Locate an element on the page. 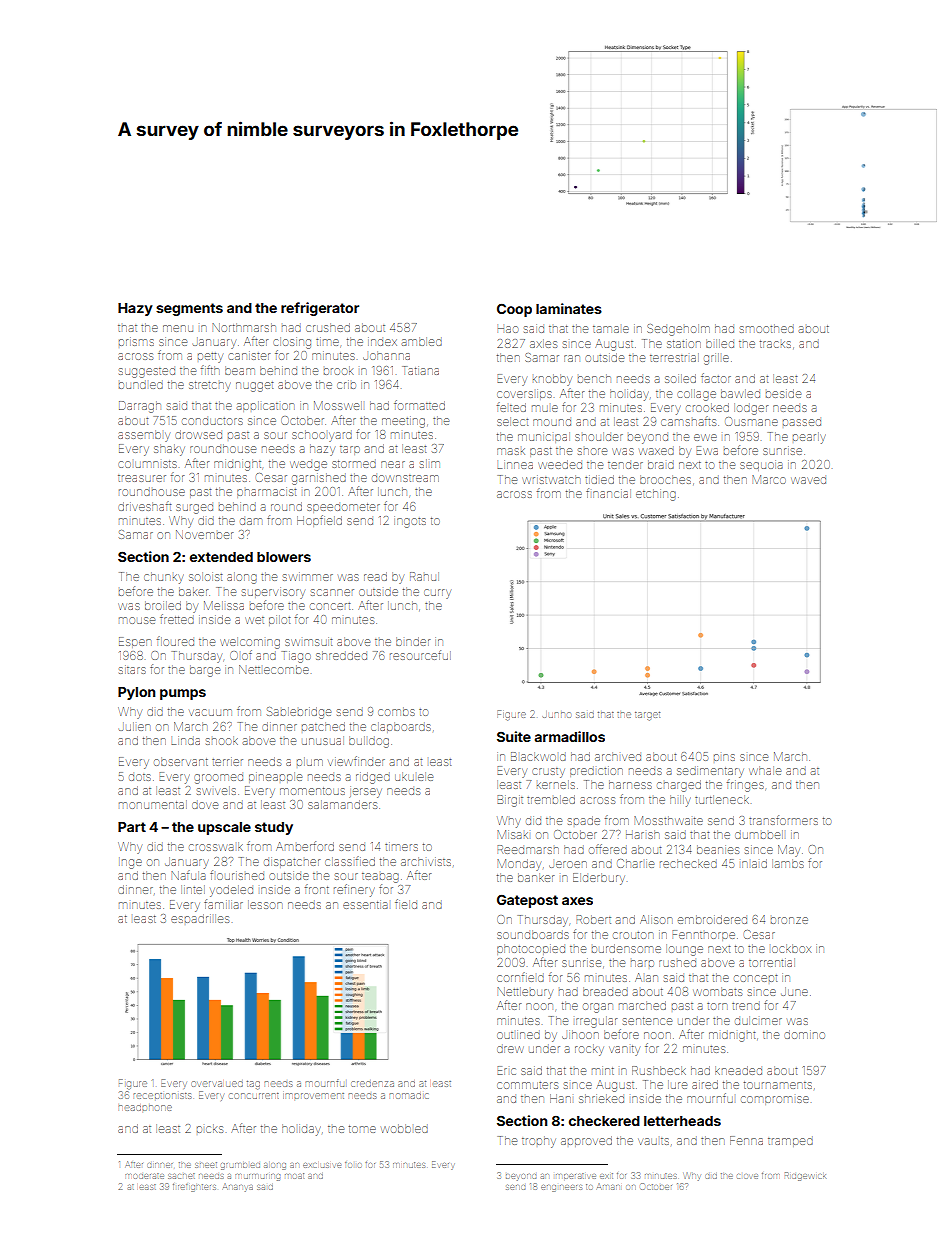 The width and height of the page is (952, 1233). dispatcher is located at coordinates (292, 863).
